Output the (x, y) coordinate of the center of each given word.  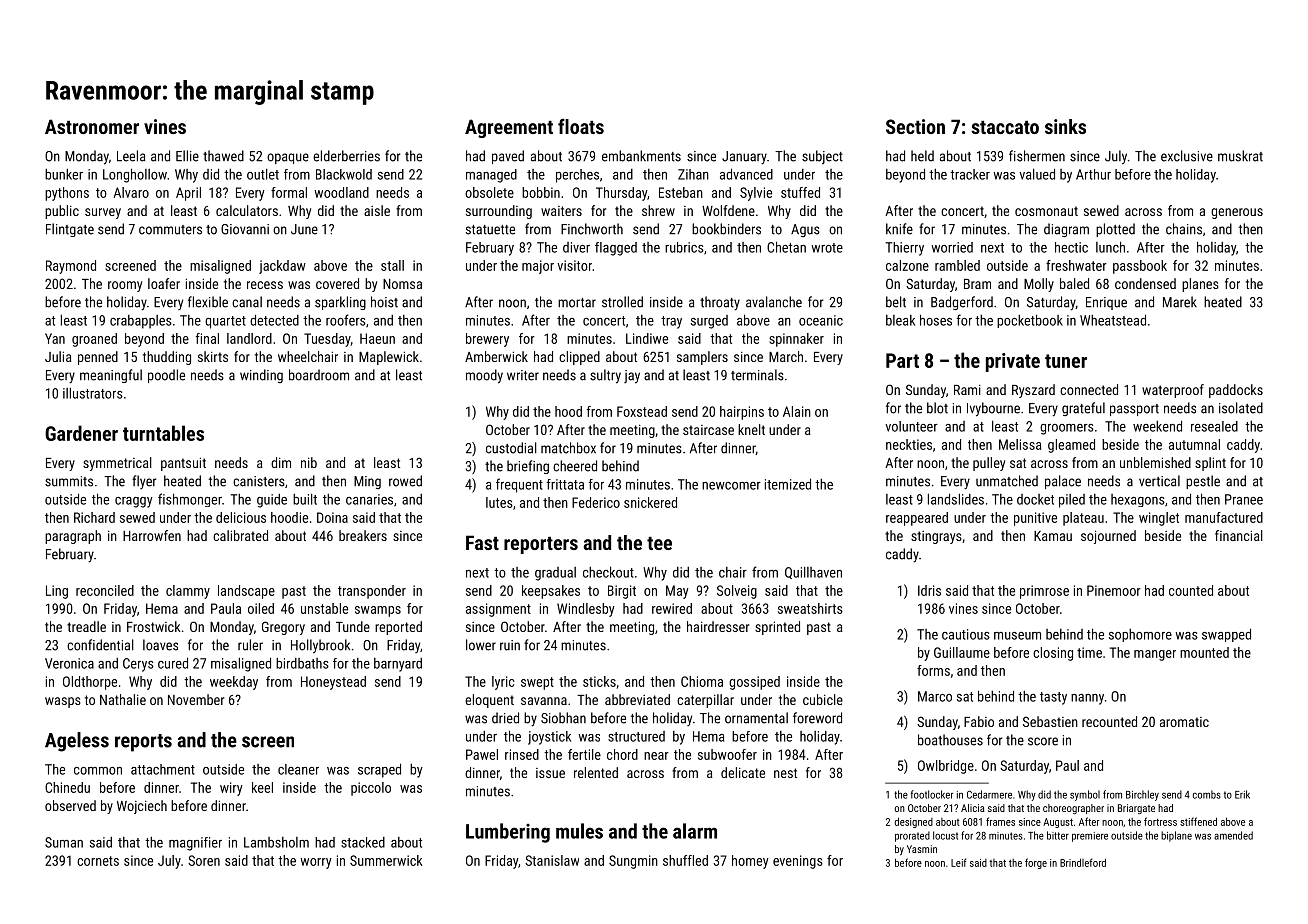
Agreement (509, 128)
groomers (1067, 429)
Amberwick (496, 356)
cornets (98, 861)
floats (581, 126)
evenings (798, 862)
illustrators (93, 393)
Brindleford (1083, 862)
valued (1037, 174)
